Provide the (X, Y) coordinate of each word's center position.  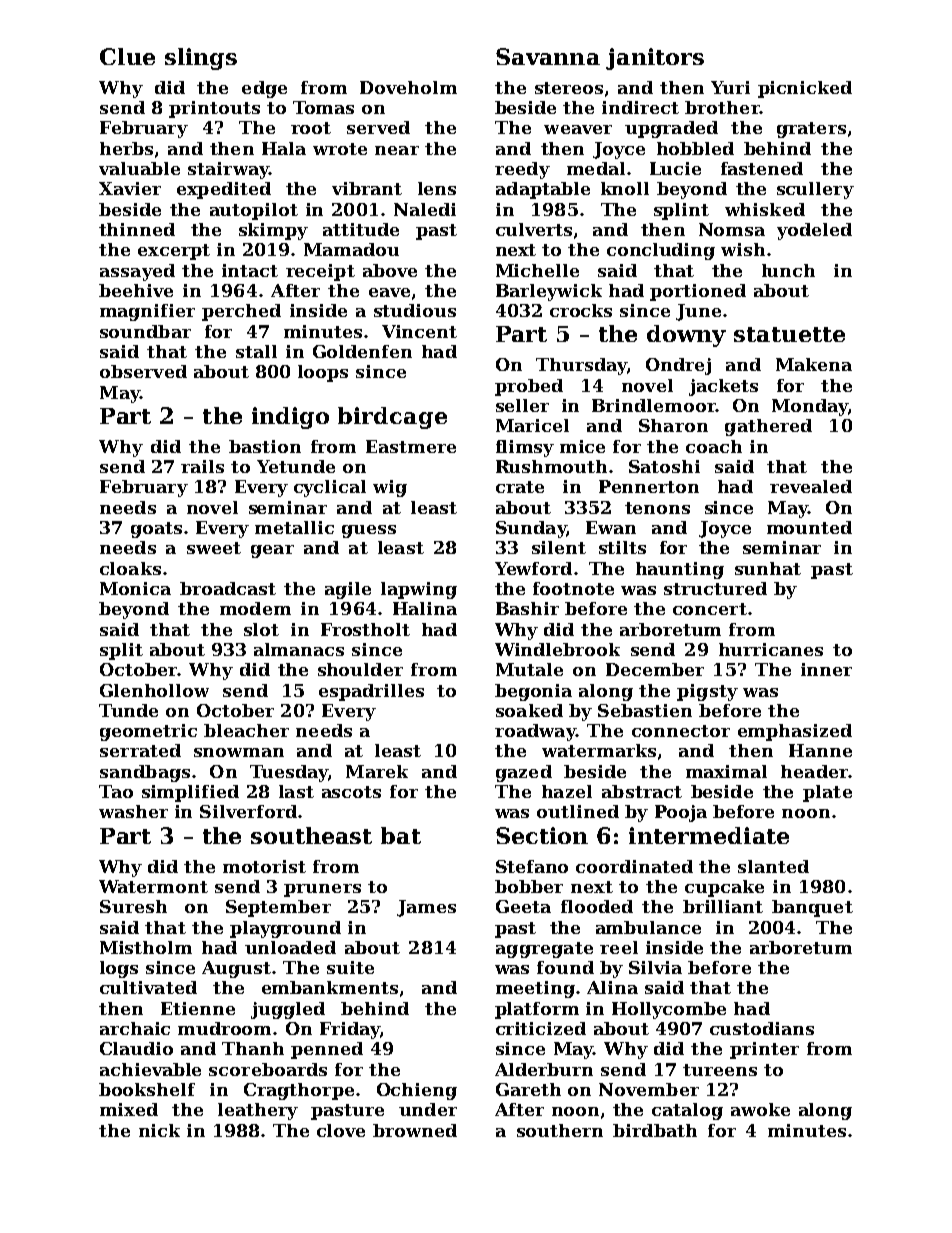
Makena (814, 364)
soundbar (145, 331)
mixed (129, 1109)
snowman (239, 752)
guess (369, 531)
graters (811, 130)
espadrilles (371, 692)
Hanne (820, 750)
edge (264, 89)
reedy (522, 170)
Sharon (673, 425)
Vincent (419, 331)
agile (348, 590)
